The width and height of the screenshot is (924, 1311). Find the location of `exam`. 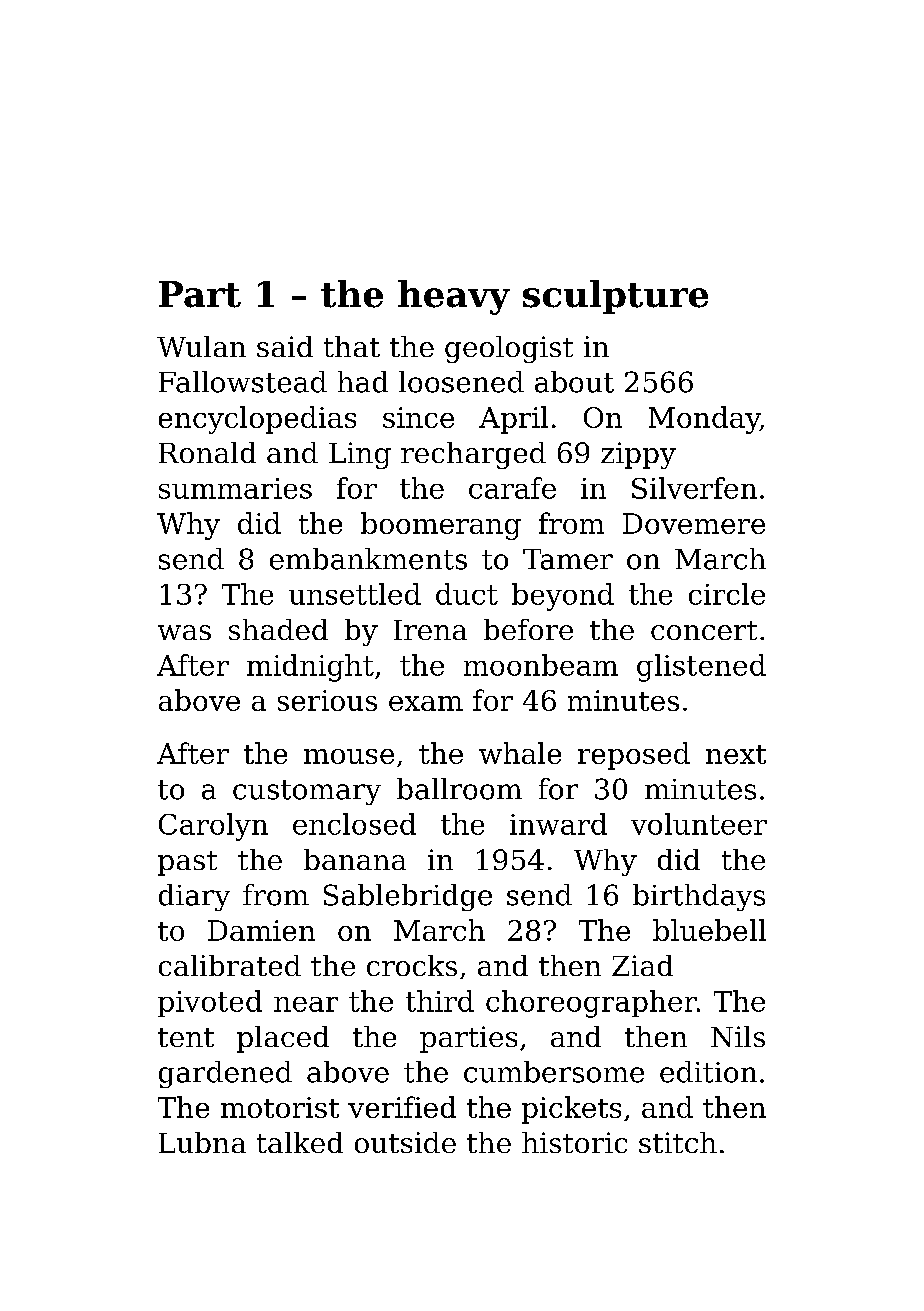

exam is located at coordinates (426, 703).
